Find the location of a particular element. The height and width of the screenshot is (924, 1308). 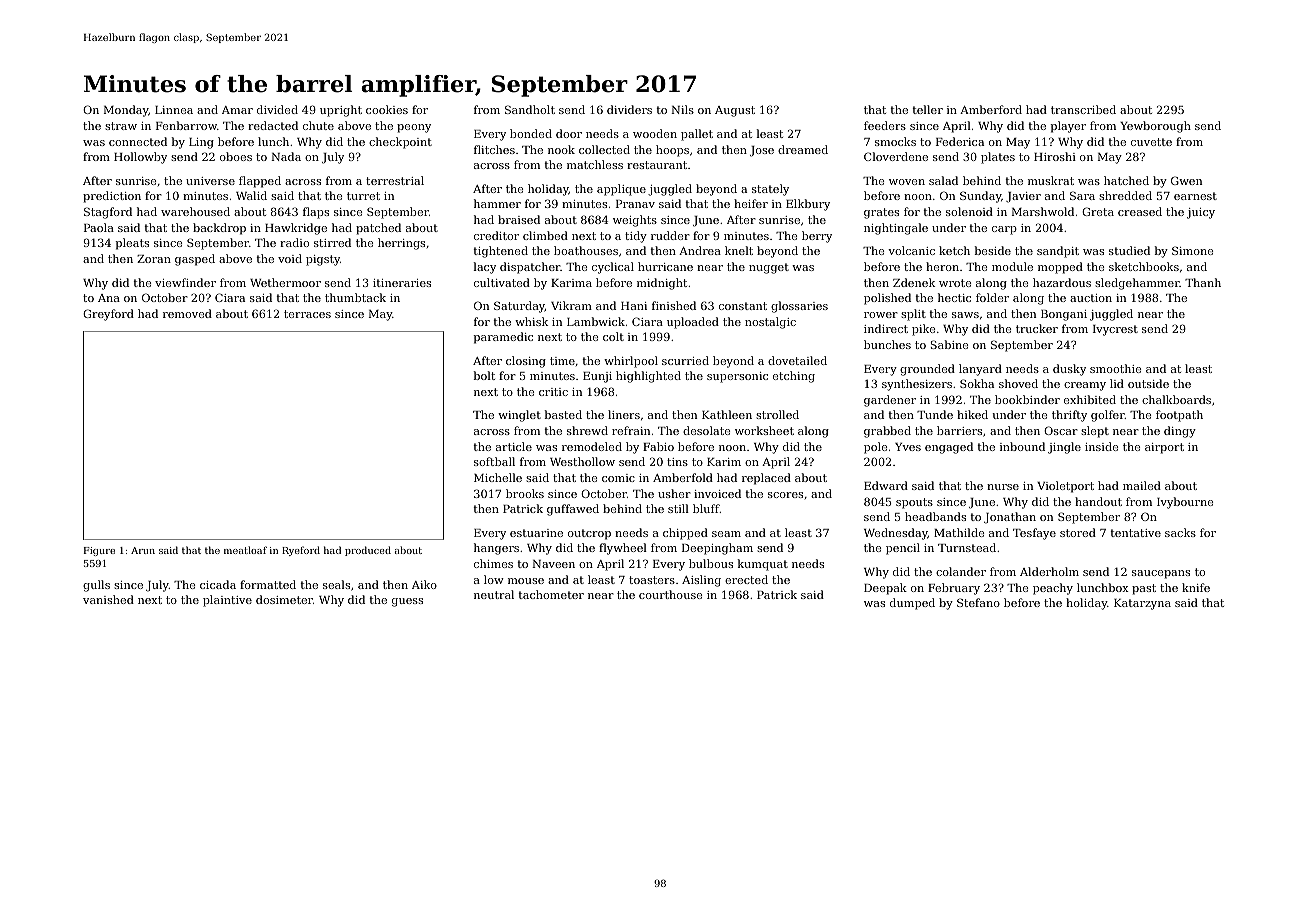

highlighted is located at coordinates (648, 377).
